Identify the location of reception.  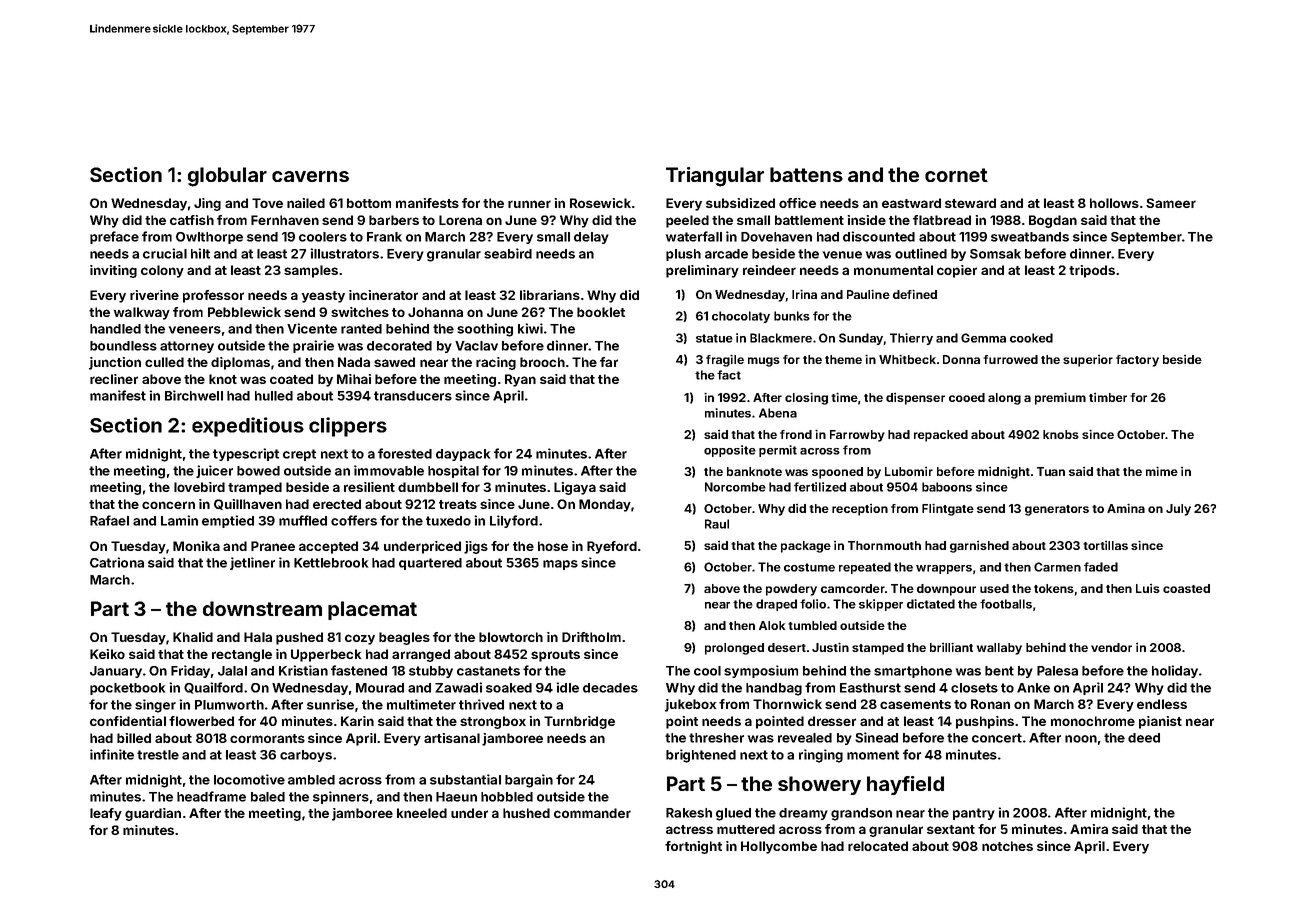
(860, 510).
